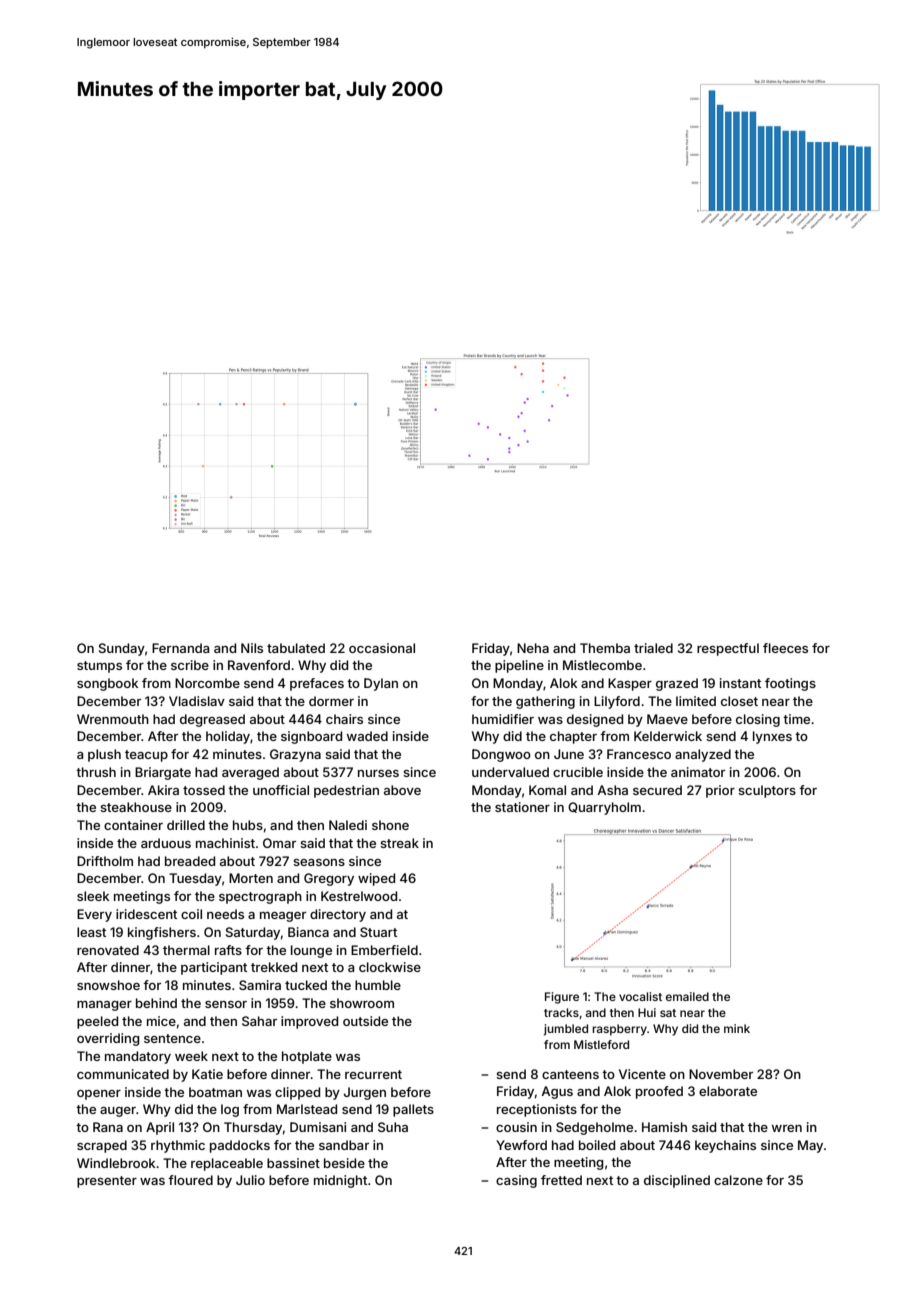 The height and width of the screenshot is (1316, 908). Describe the element at coordinates (399, 843) in the screenshot. I see `streak` at that location.
